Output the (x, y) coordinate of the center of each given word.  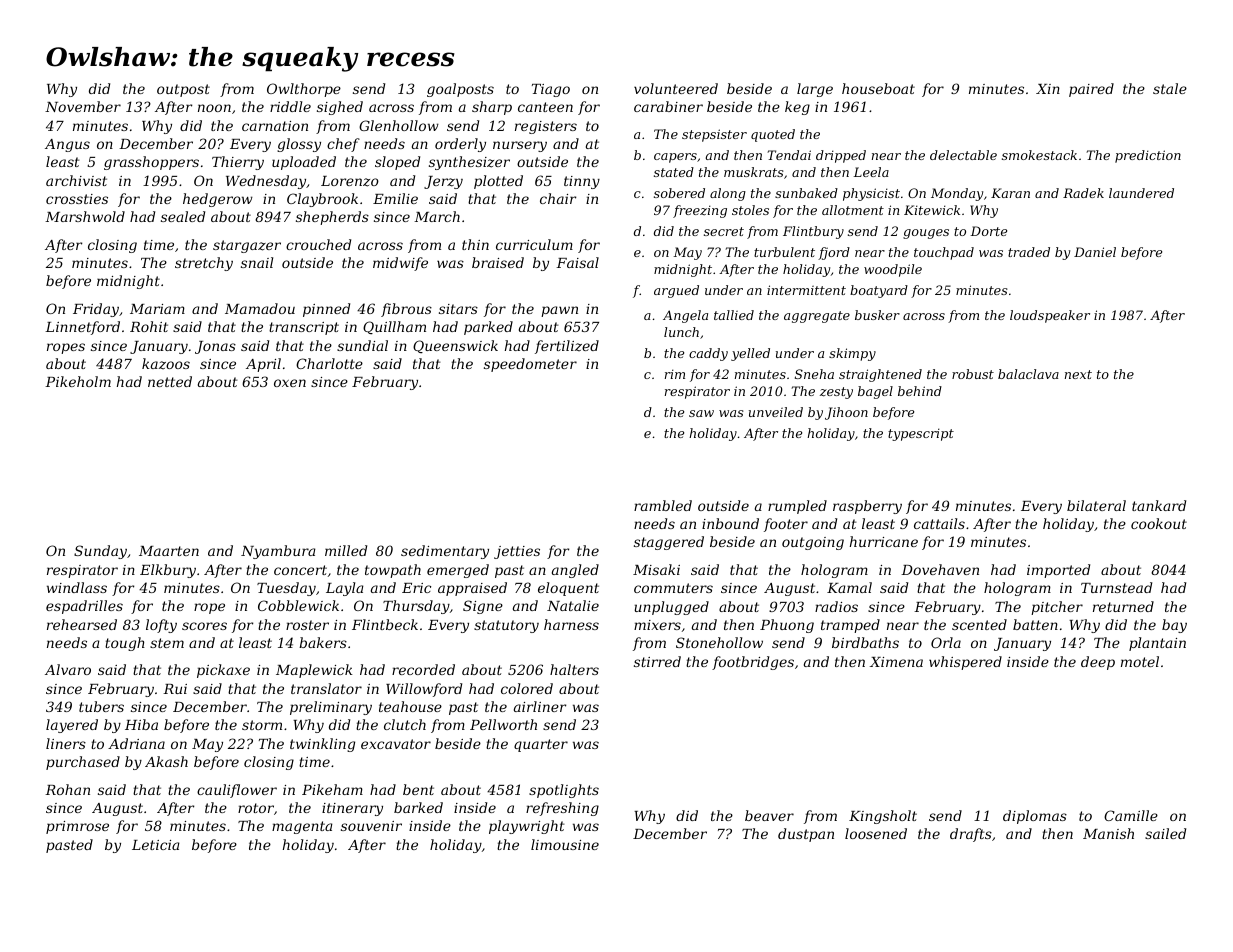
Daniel (1095, 252)
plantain (1157, 644)
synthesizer (469, 163)
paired (1091, 90)
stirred (657, 661)
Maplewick (314, 671)
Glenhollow (399, 125)
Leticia (156, 845)
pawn (559, 311)
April (263, 365)
